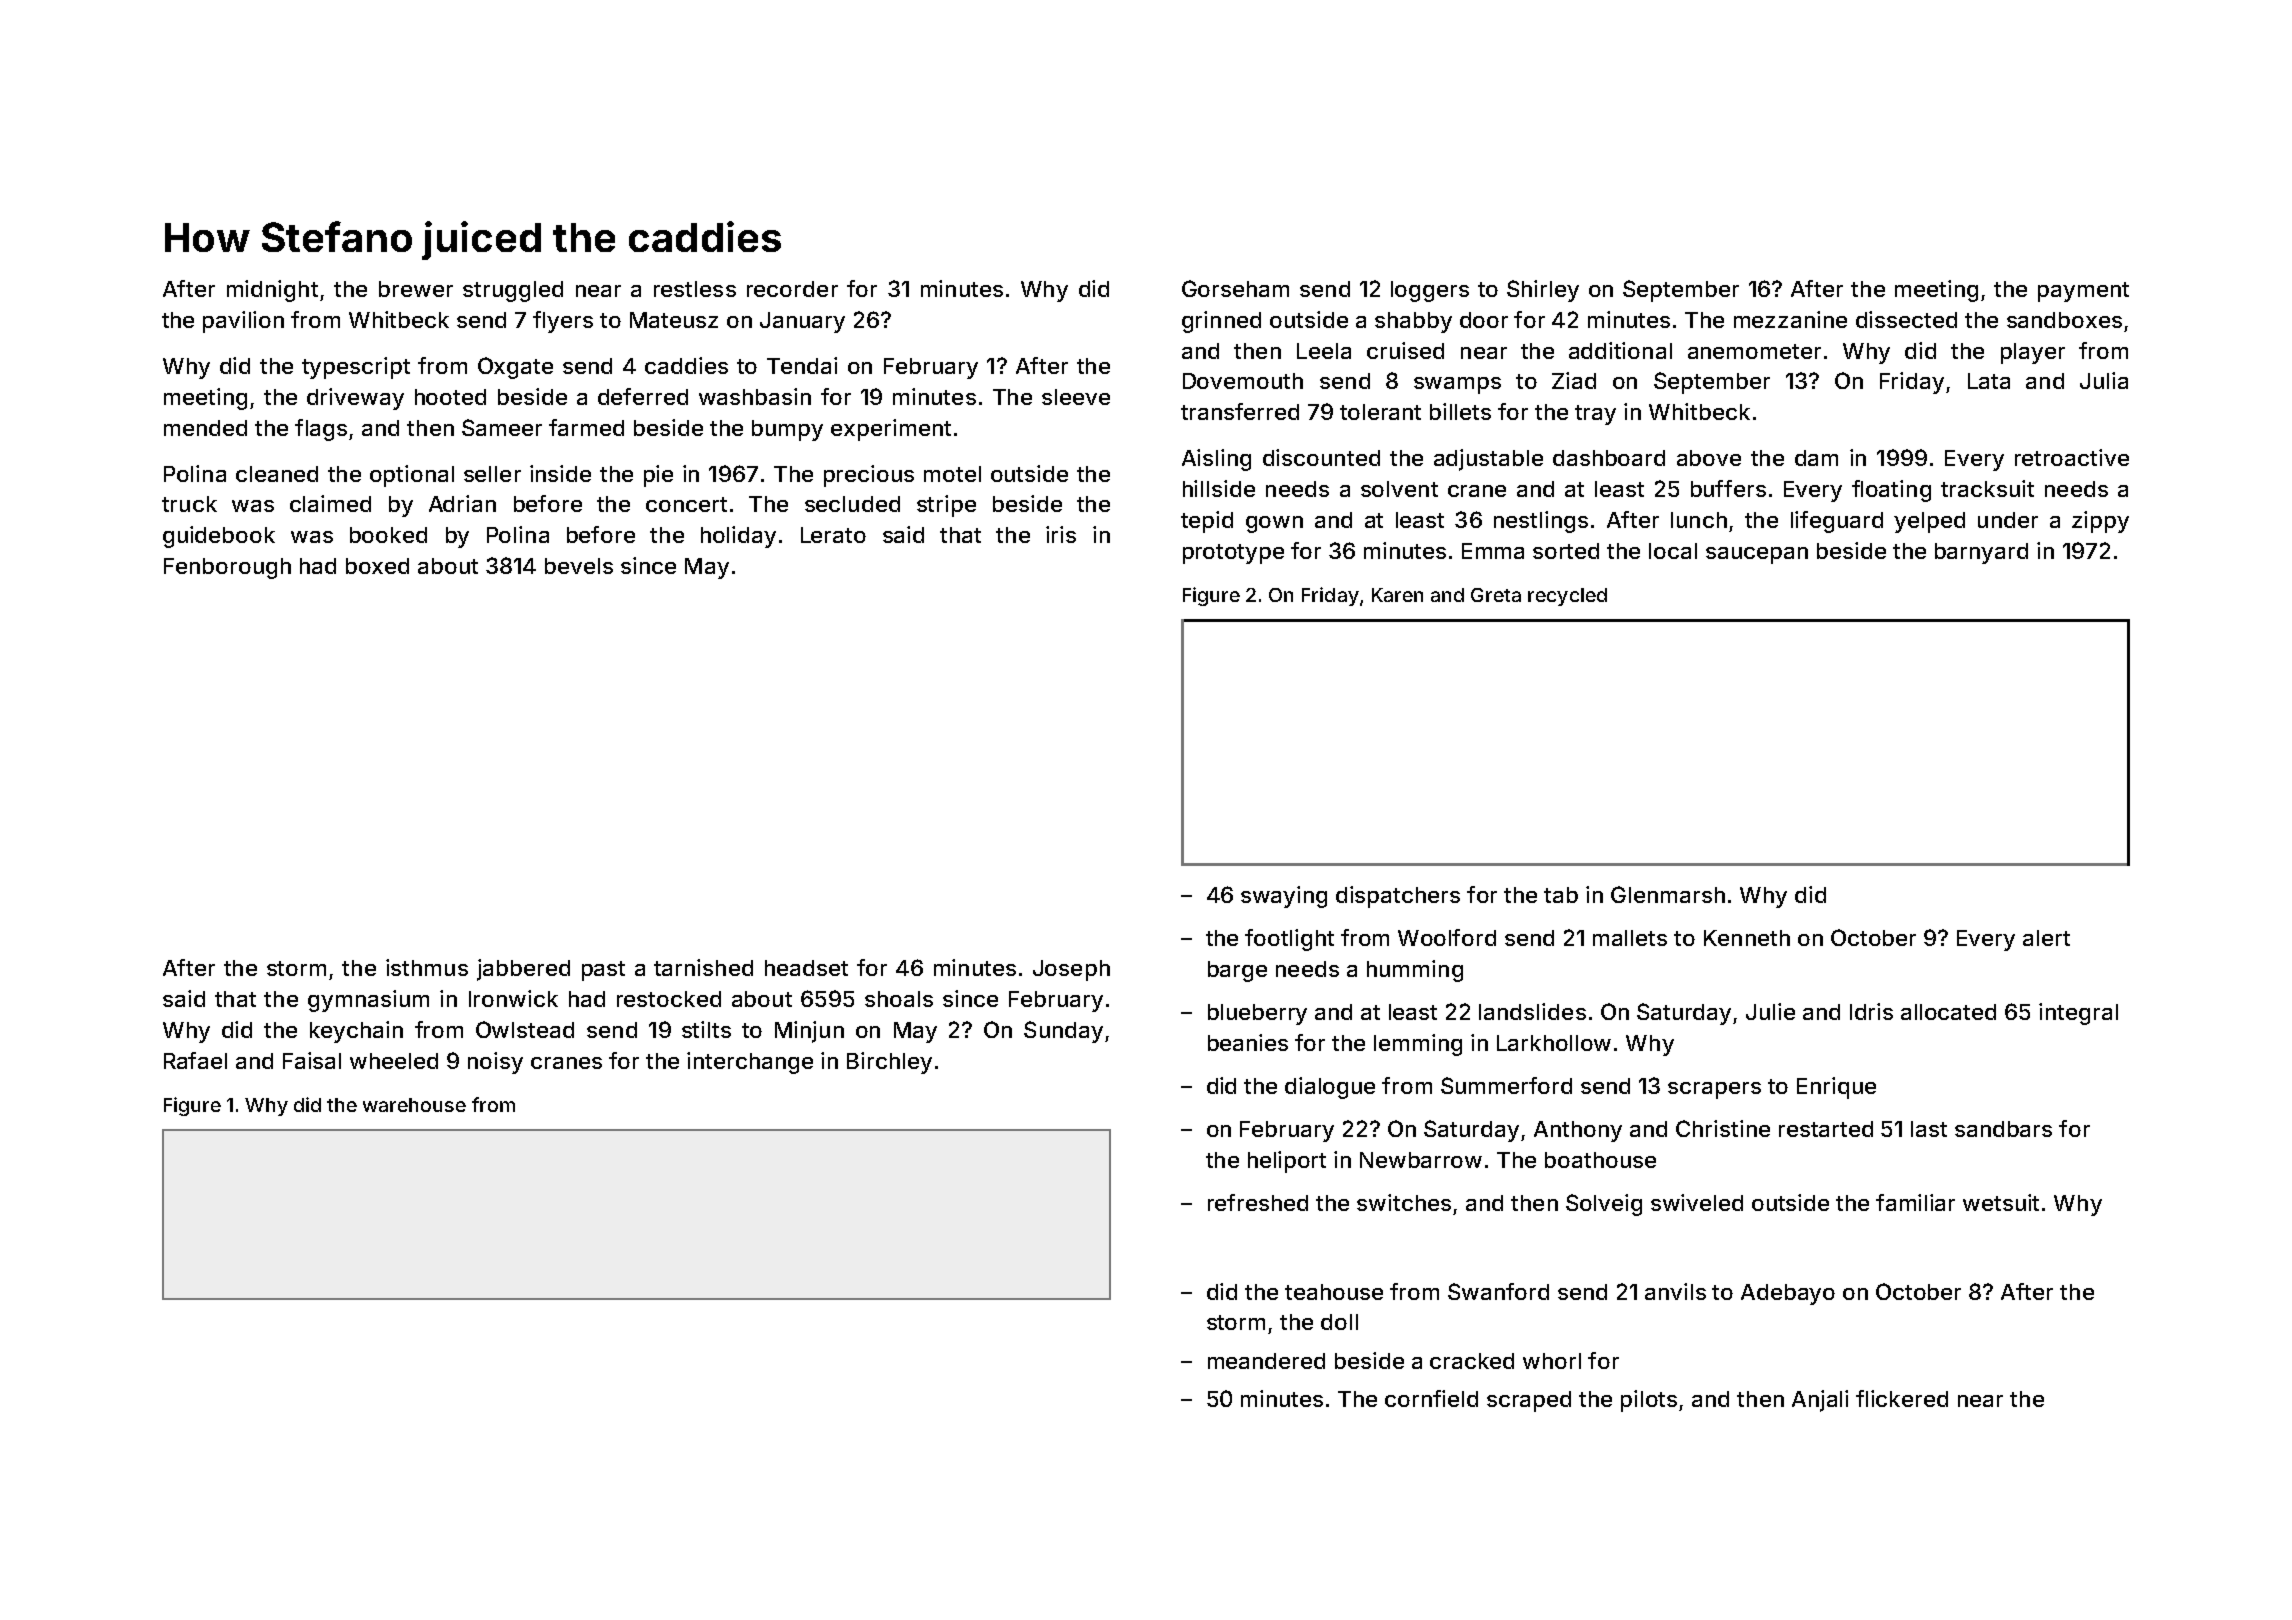  I want to click on midnight, so click(272, 291).
